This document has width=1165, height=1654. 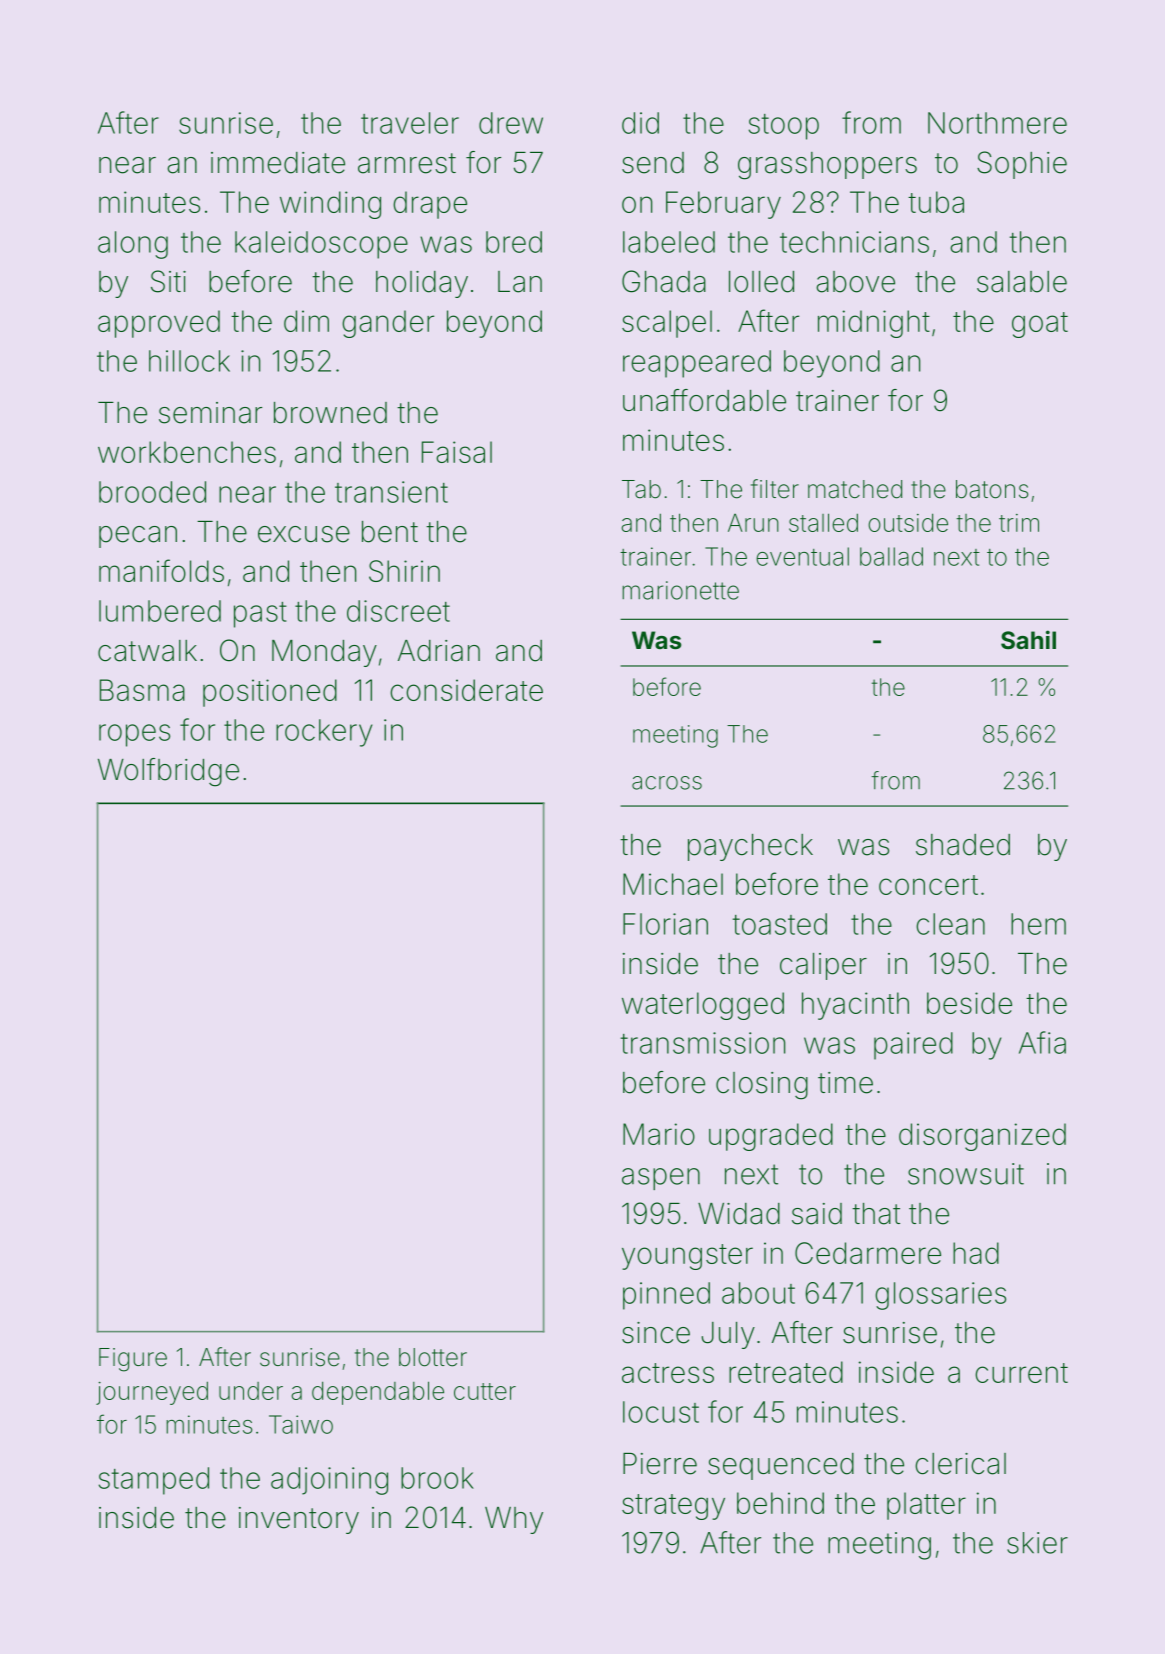 What do you see at coordinates (154, 1481) in the document?
I see `stamped` at bounding box center [154, 1481].
